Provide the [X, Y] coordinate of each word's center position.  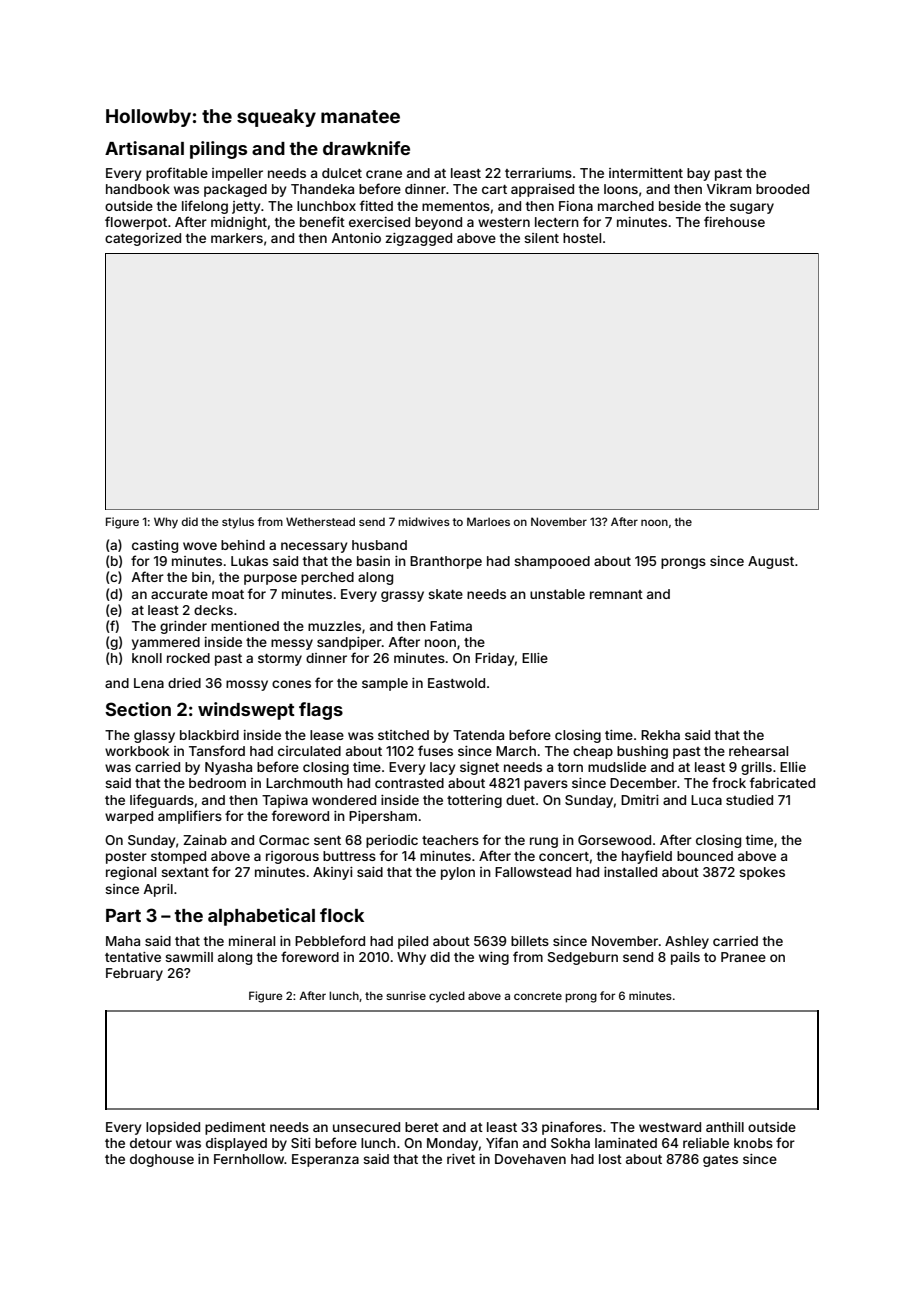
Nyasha [228, 768]
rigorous [292, 857]
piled [413, 942]
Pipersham [383, 817]
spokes [762, 873]
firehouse [734, 221]
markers [237, 238]
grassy [402, 596]
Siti [301, 1143]
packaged [235, 190]
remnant [616, 594]
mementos [456, 206]
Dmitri [640, 800]
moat [228, 594]
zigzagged [418, 239]
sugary [752, 208]
